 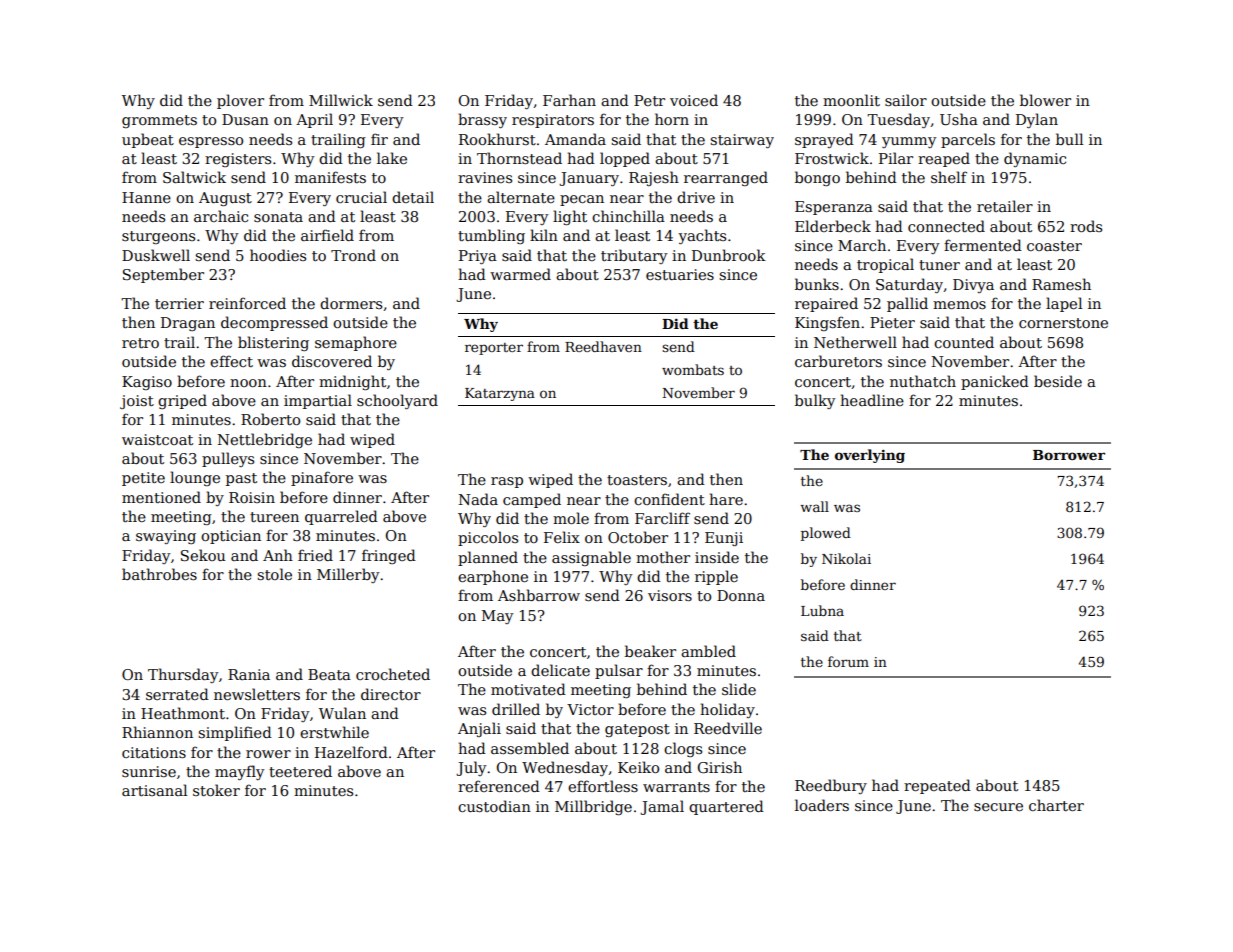 What do you see at coordinates (183, 713) in the screenshot?
I see `Heathmont` at bounding box center [183, 713].
